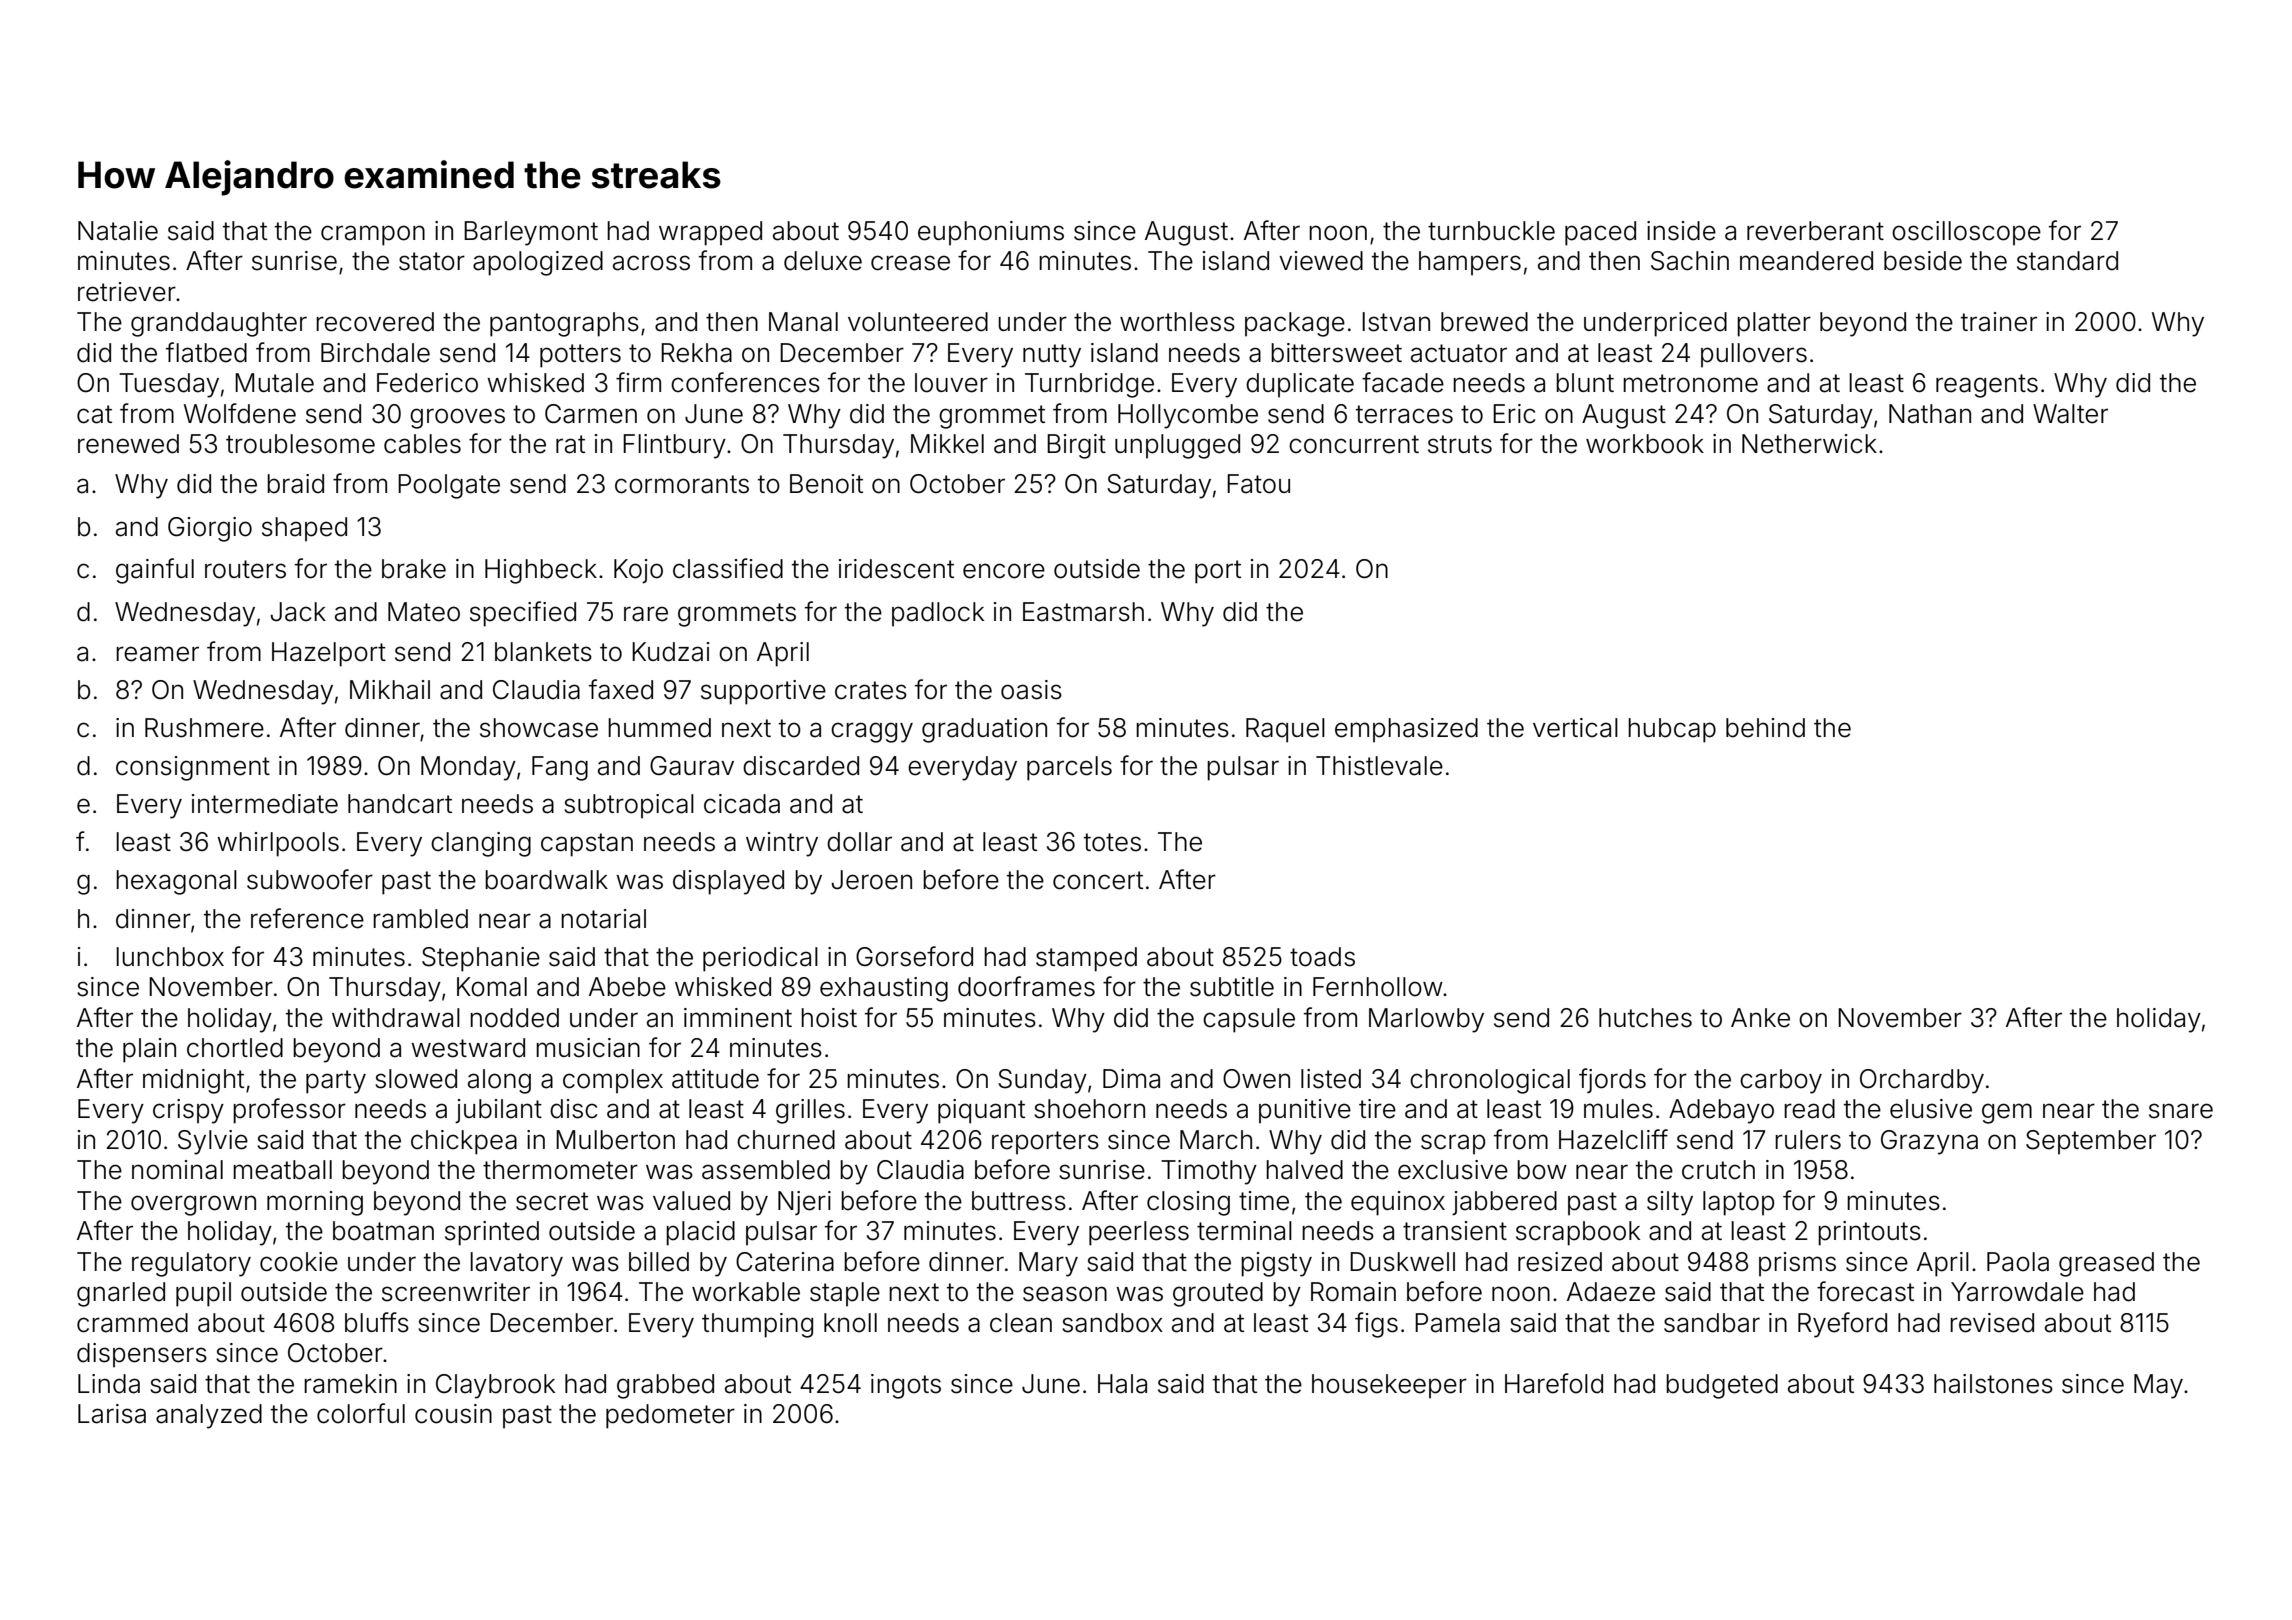 The height and width of the screenshot is (1620, 2292). What do you see at coordinates (1069, 768) in the screenshot?
I see `parcels` at bounding box center [1069, 768].
